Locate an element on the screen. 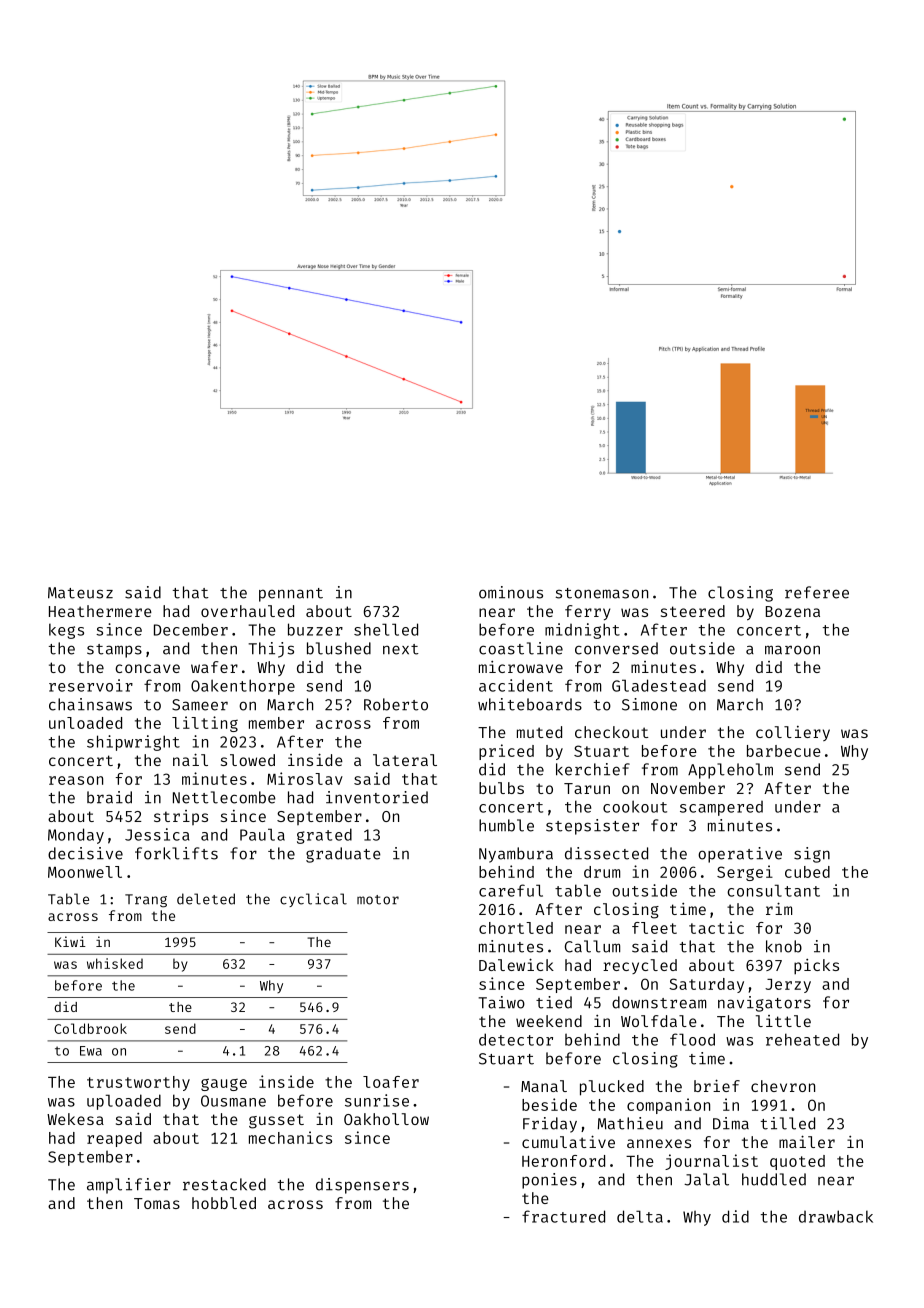  referee is located at coordinates (817, 592).
